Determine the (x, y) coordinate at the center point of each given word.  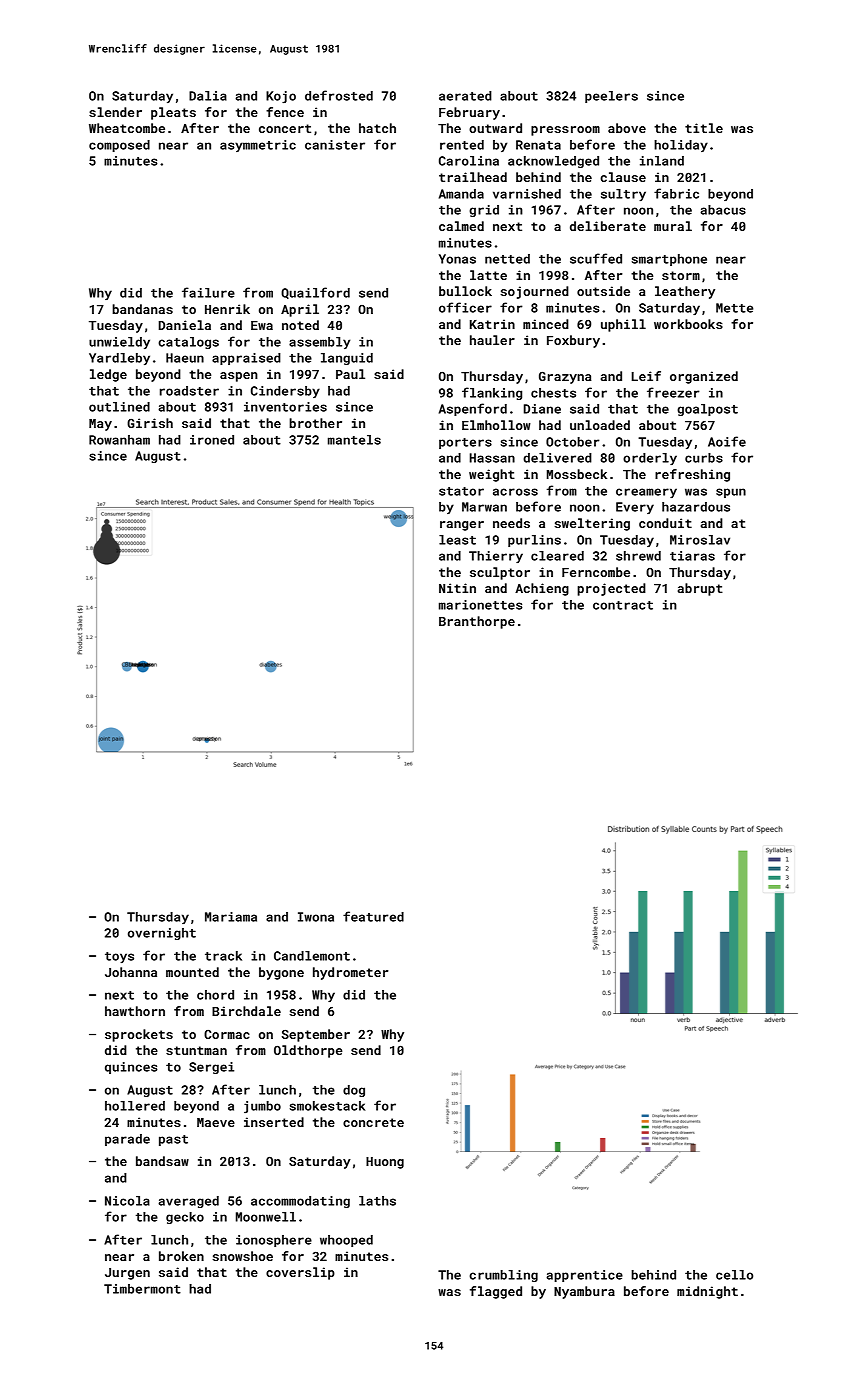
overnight (162, 934)
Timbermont (142, 1289)
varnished (527, 194)
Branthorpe (477, 622)
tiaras (692, 556)
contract (623, 605)
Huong (385, 1163)
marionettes (481, 605)
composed (119, 146)
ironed (212, 440)
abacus (723, 210)
